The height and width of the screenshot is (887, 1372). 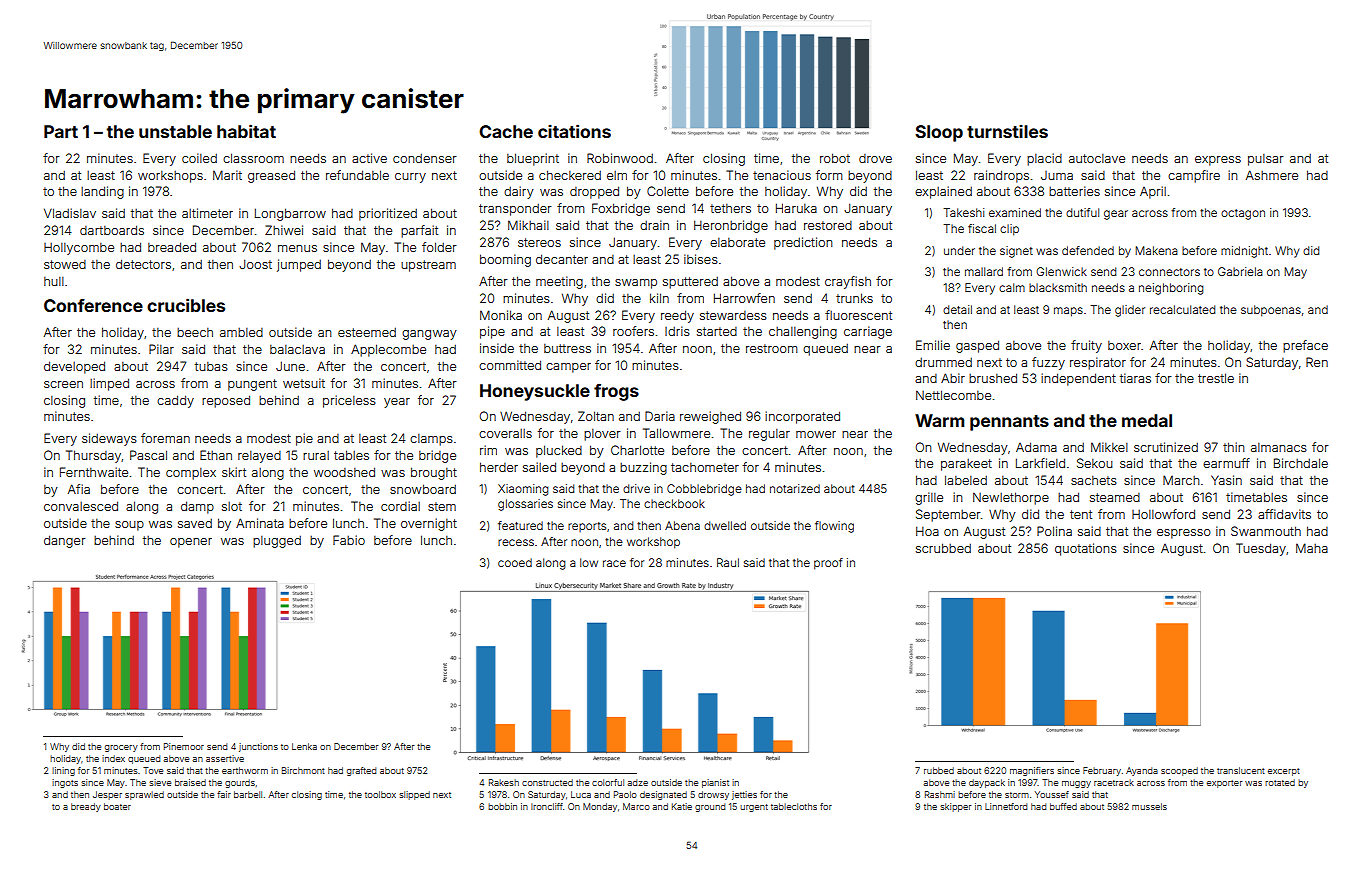 What do you see at coordinates (567, 348) in the screenshot?
I see `buttress` at bounding box center [567, 348].
